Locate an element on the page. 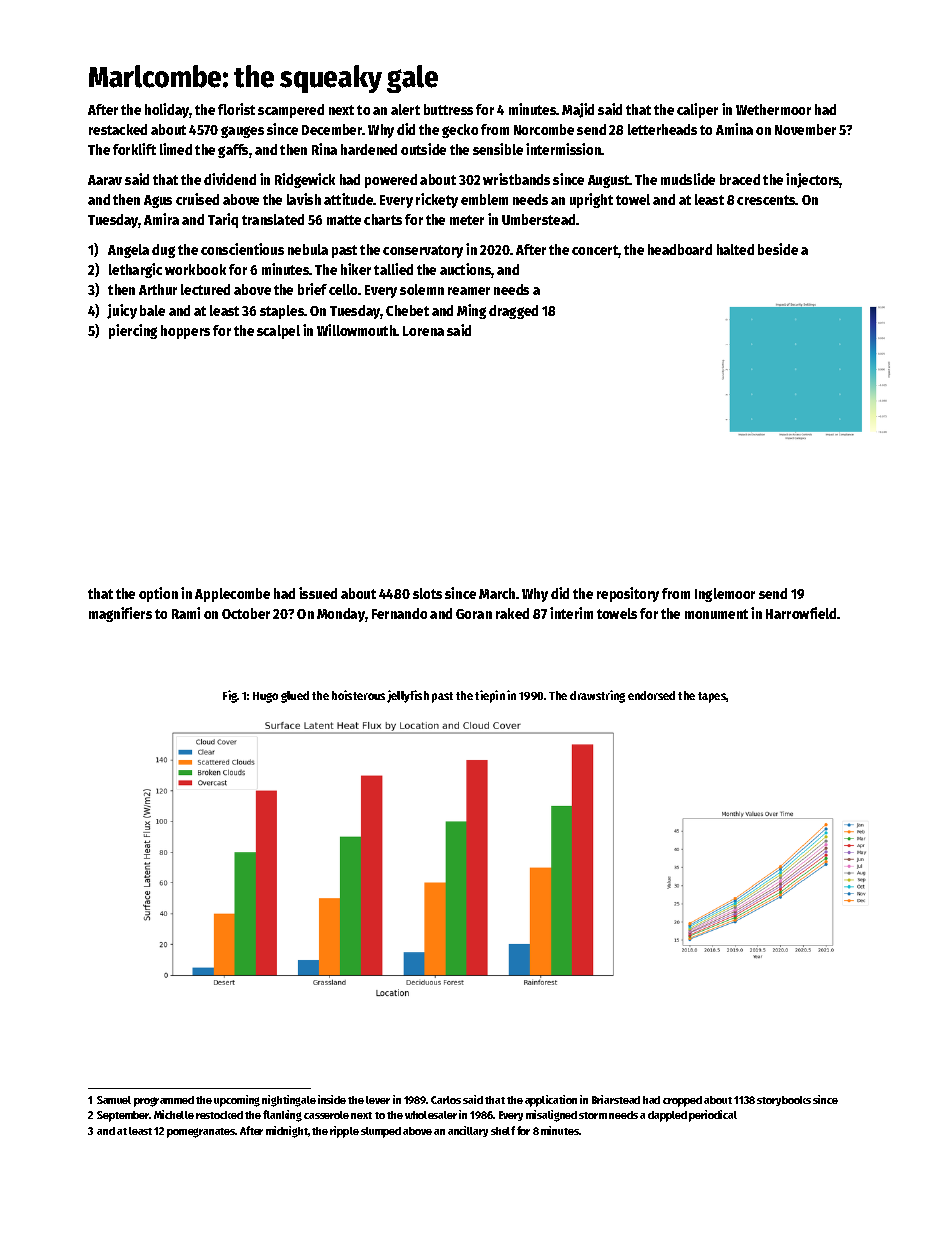 This page has width=952, height=1233. Majid is located at coordinates (578, 110).
